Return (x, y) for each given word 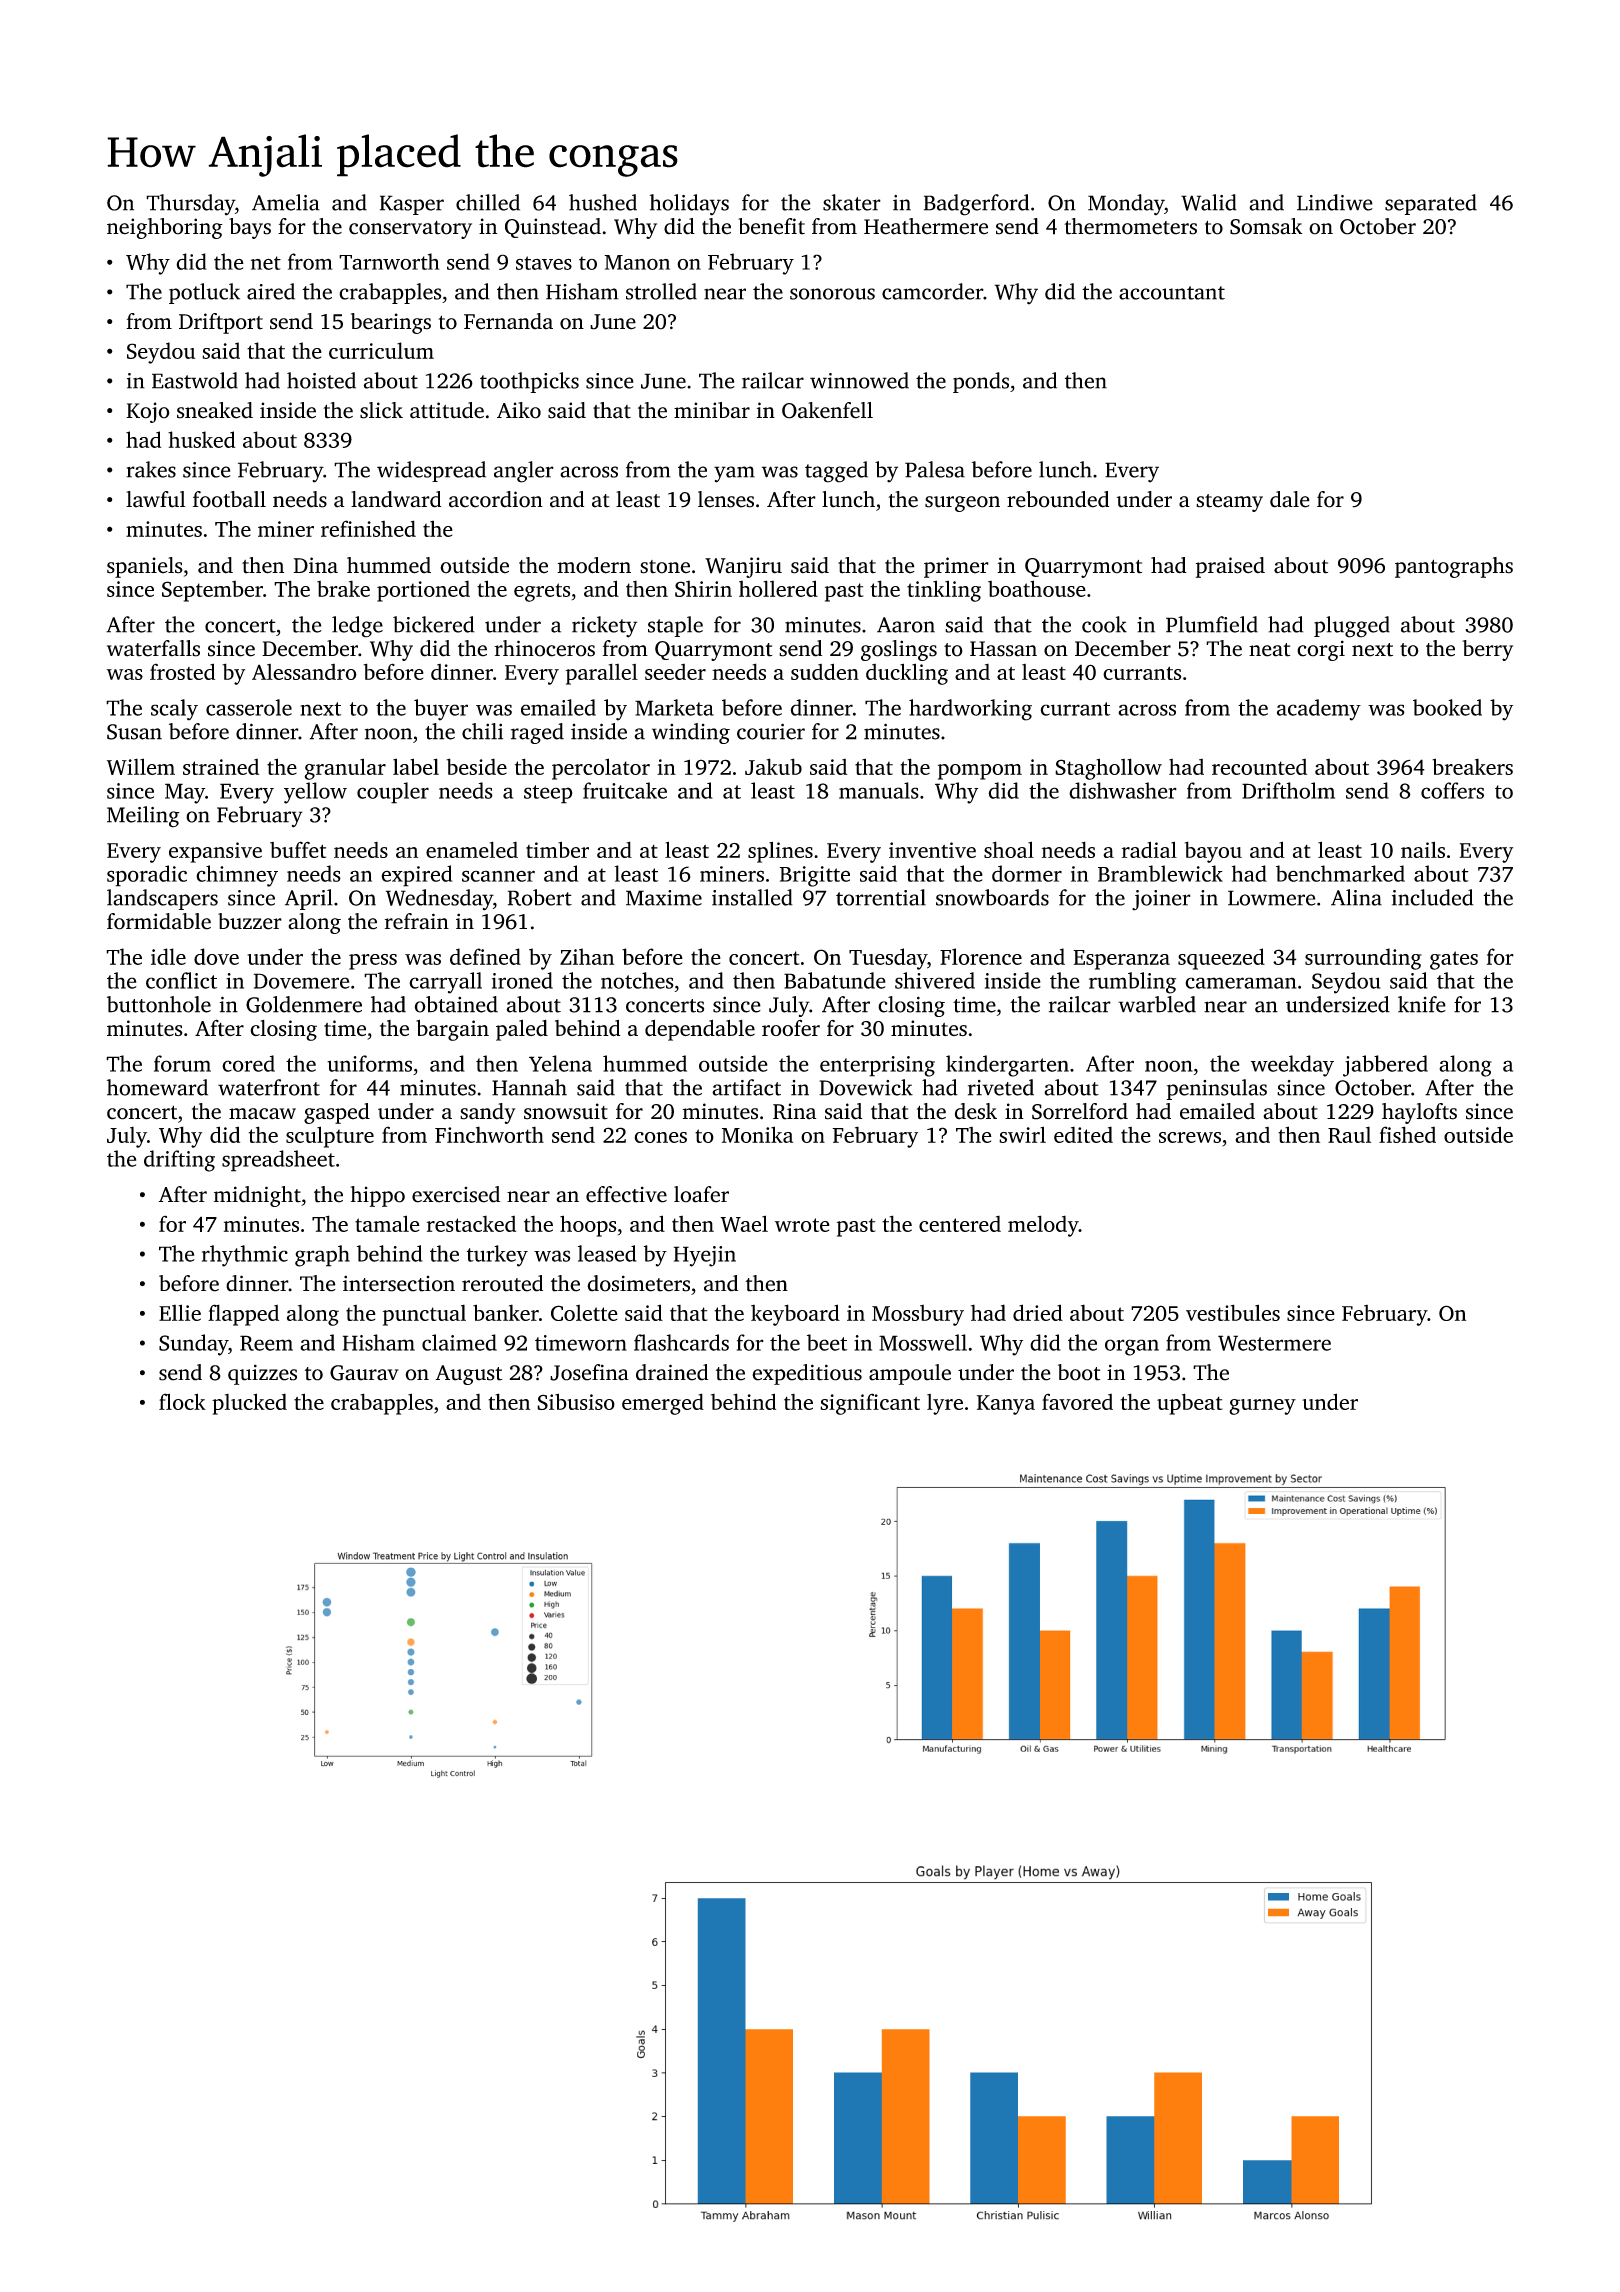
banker (506, 1312)
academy (1319, 710)
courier (771, 731)
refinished (368, 528)
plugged (1352, 627)
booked (1447, 707)
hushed (603, 202)
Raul (1349, 1134)
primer (956, 567)
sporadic (147, 876)
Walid (1209, 202)
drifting (179, 1161)
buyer (441, 710)
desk (976, 1111)
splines (780, 852)
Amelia (286, 202)
